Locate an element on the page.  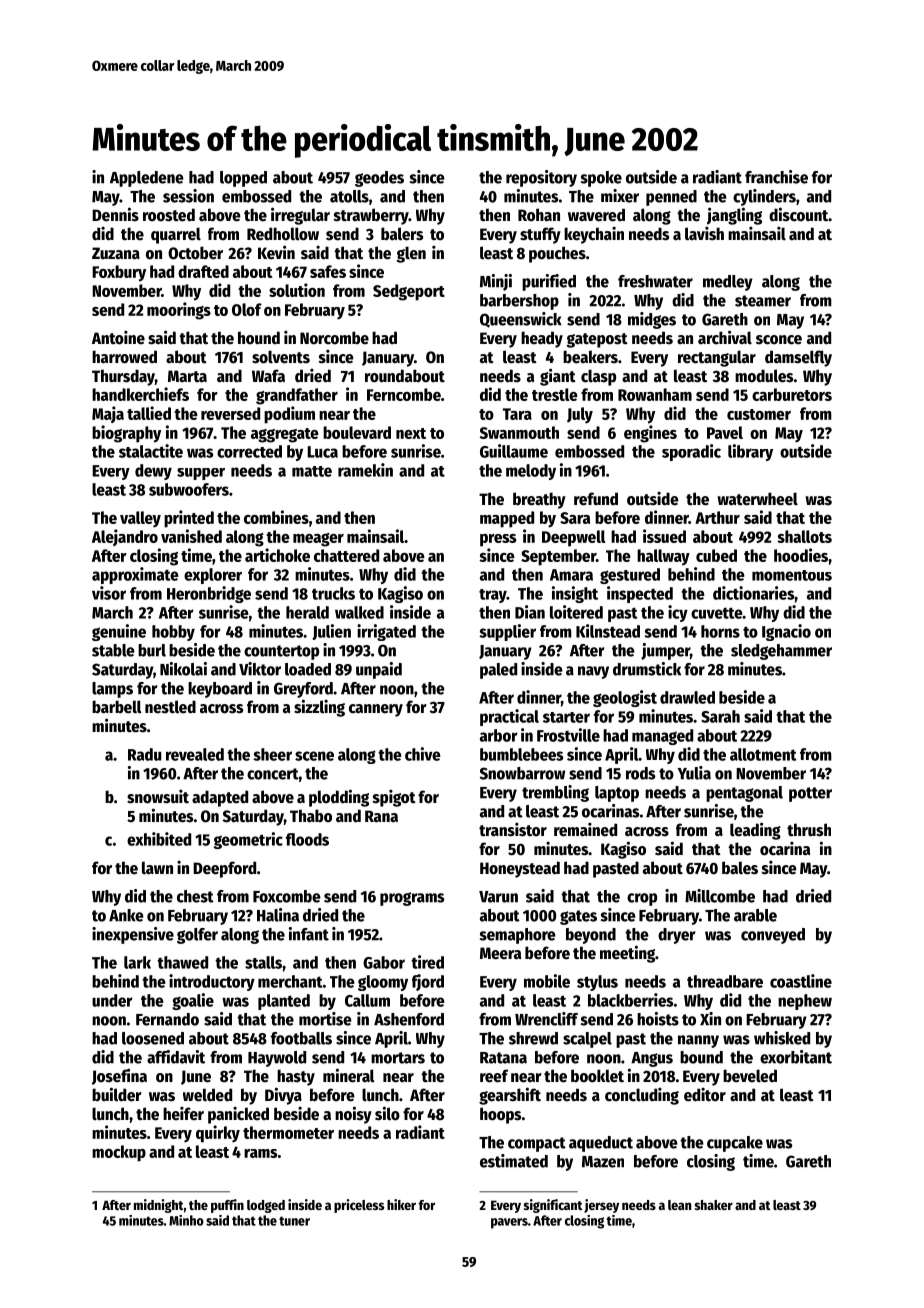
Josefina is located at coordinates (119, 1076).
